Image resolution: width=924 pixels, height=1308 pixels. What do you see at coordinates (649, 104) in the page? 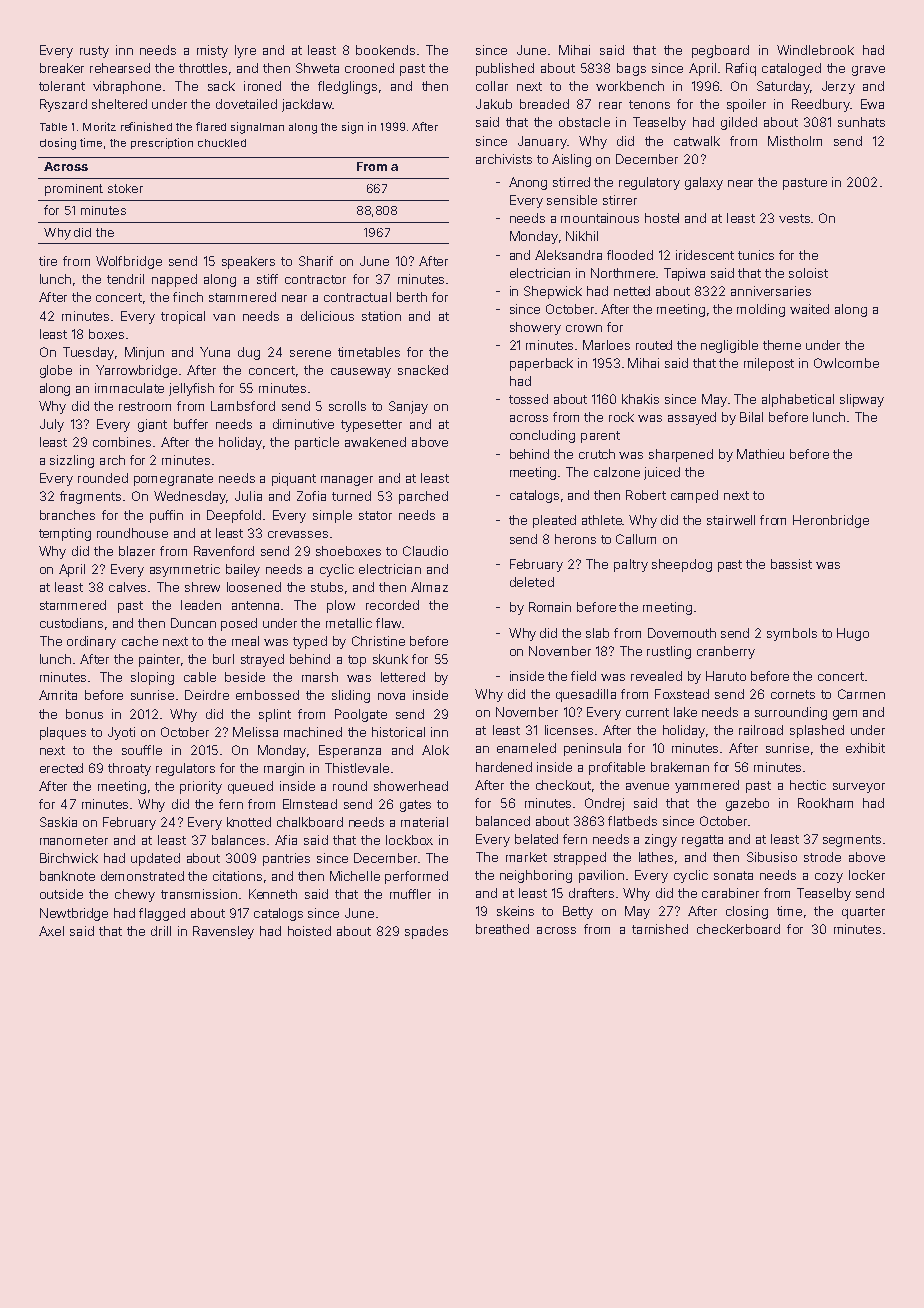
I see `tenons` at bounding box center [649, 104].
